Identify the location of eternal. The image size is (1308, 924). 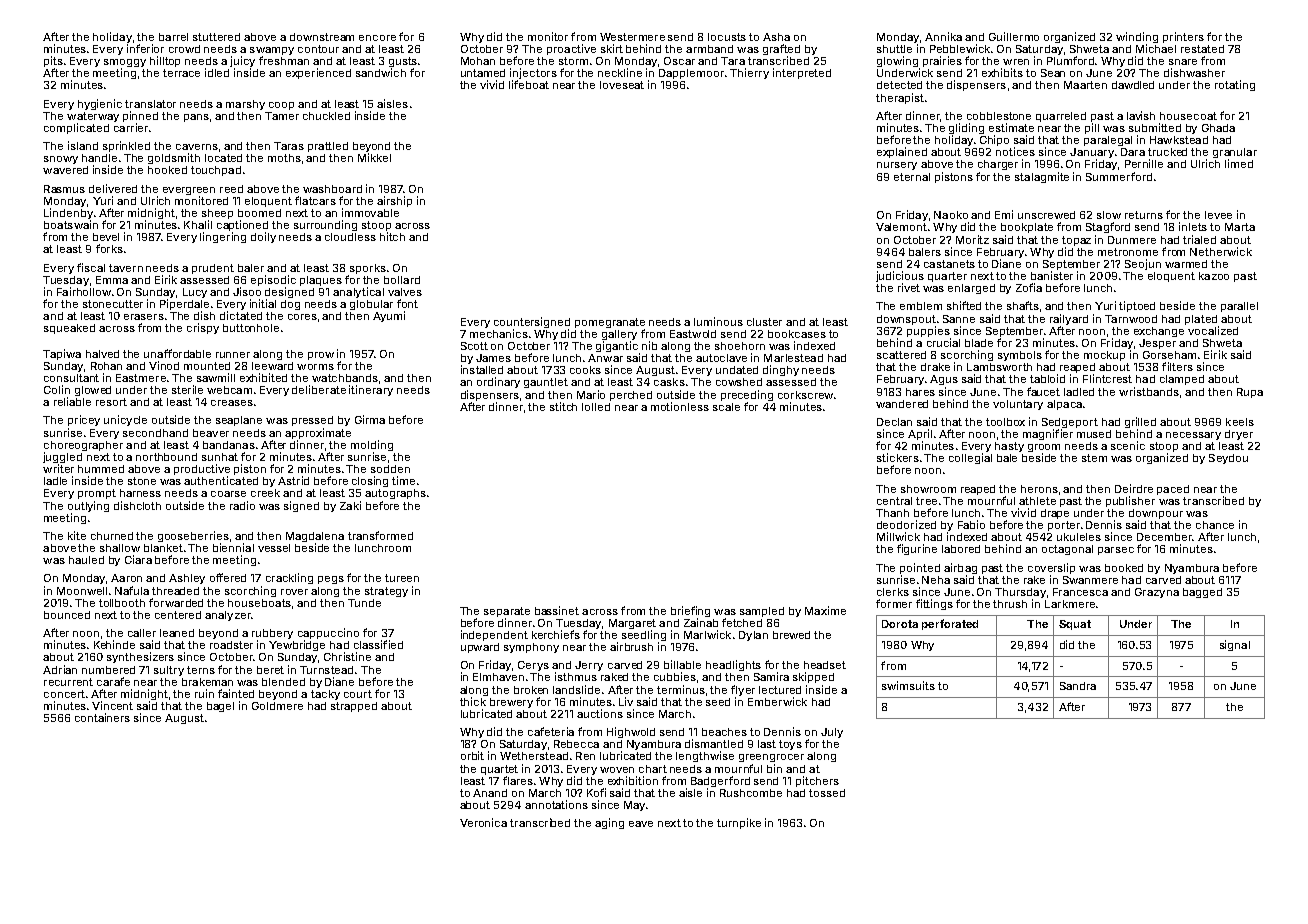
(912, 177).
